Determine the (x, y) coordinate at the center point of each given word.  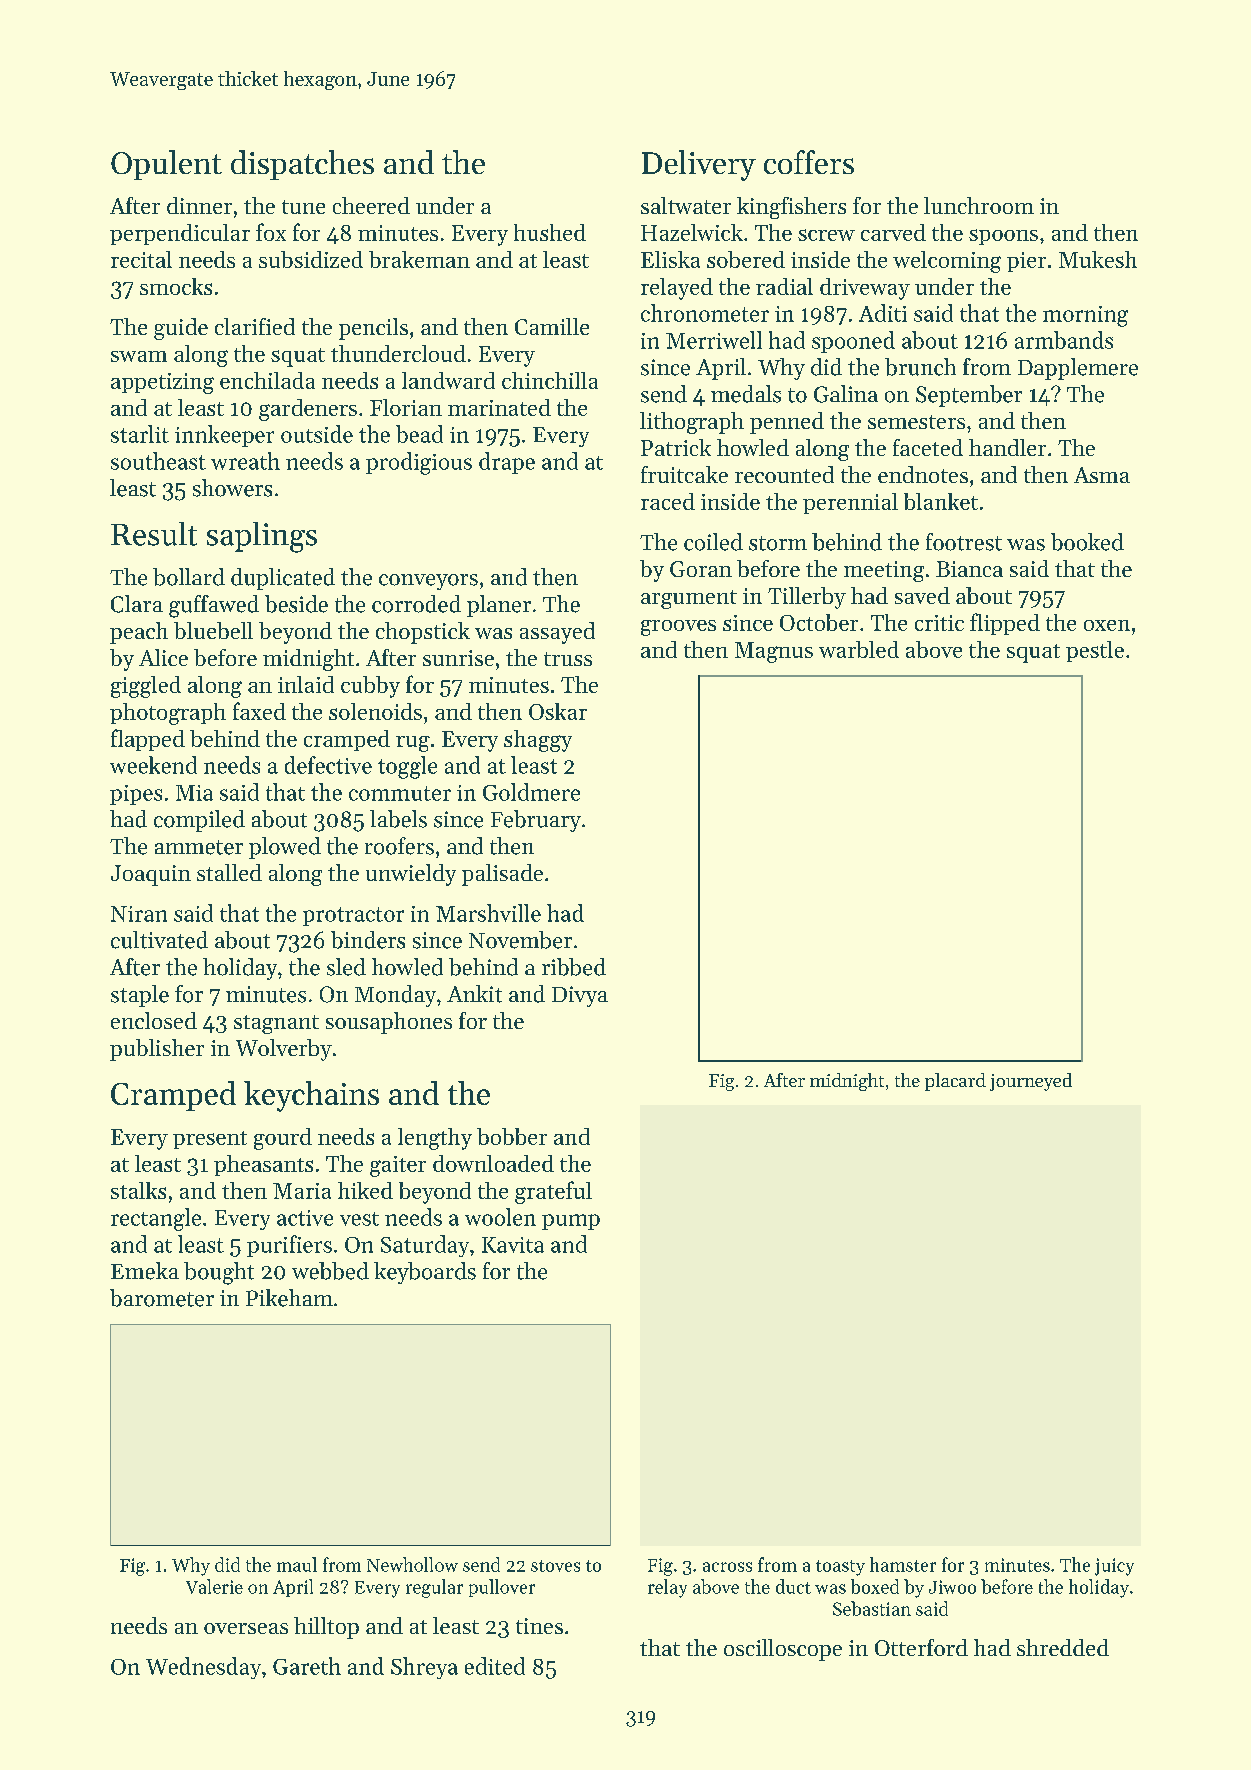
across (727, 1567)
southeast (158, 461)
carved (893, 232)
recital (141, 259)
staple (140, 996)
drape (507, 463)
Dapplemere (1078, 369)
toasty (840, 1568)
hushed (550, 232)
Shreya (424, 1668)
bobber (512, 1136)
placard (955, 1082)
